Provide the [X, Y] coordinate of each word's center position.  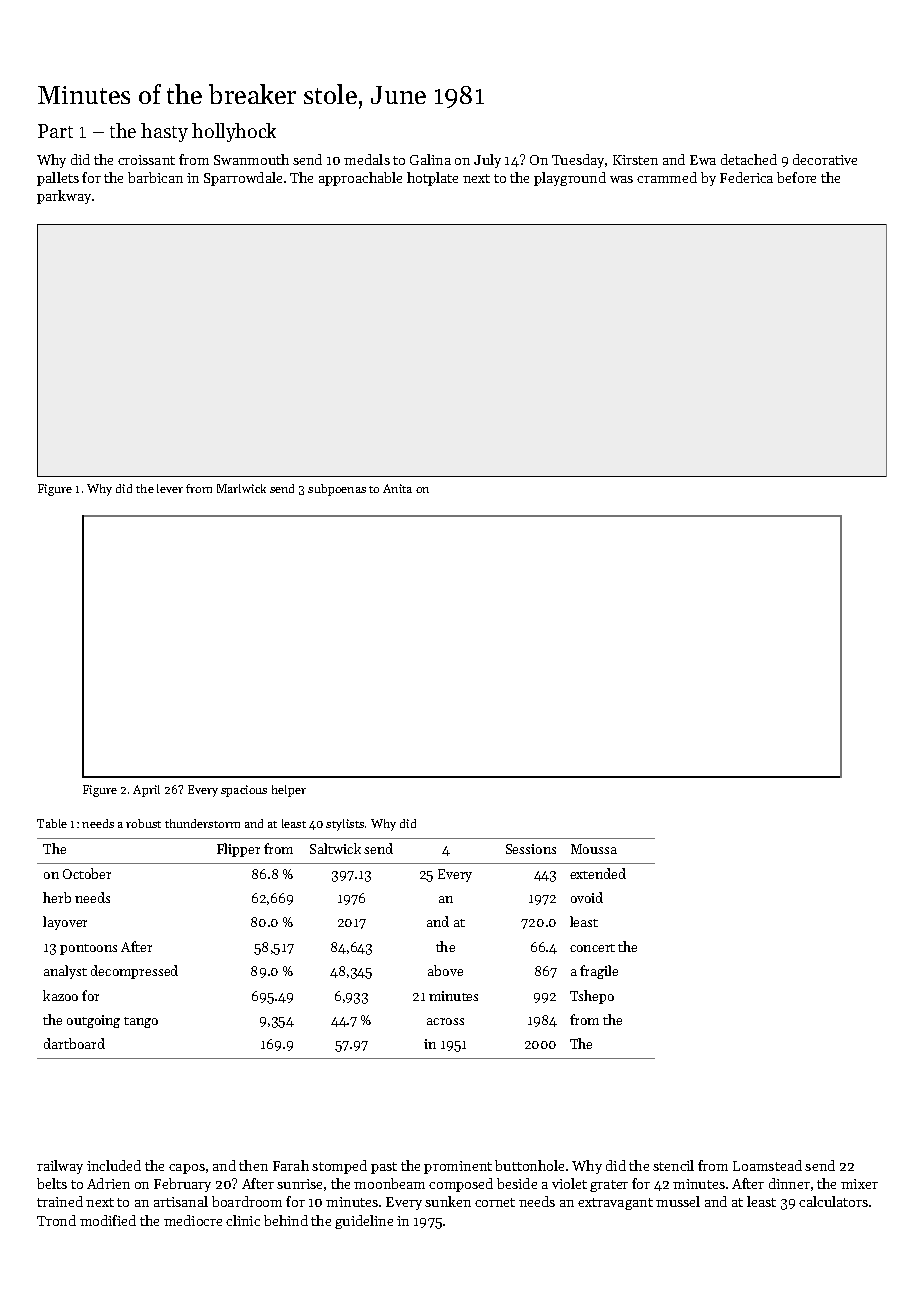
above [445, 970]
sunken [448, 1201]
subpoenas [337, 490]
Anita [397, 488]
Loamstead [767, 1165]
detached [749, 159]
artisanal [181, 1201]
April [146, 791]
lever [170, 488]
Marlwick [241, 488]
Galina [430, 159]
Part [55, 131]
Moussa [594, 849]
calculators [833, 1201]
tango [141, 1022]
